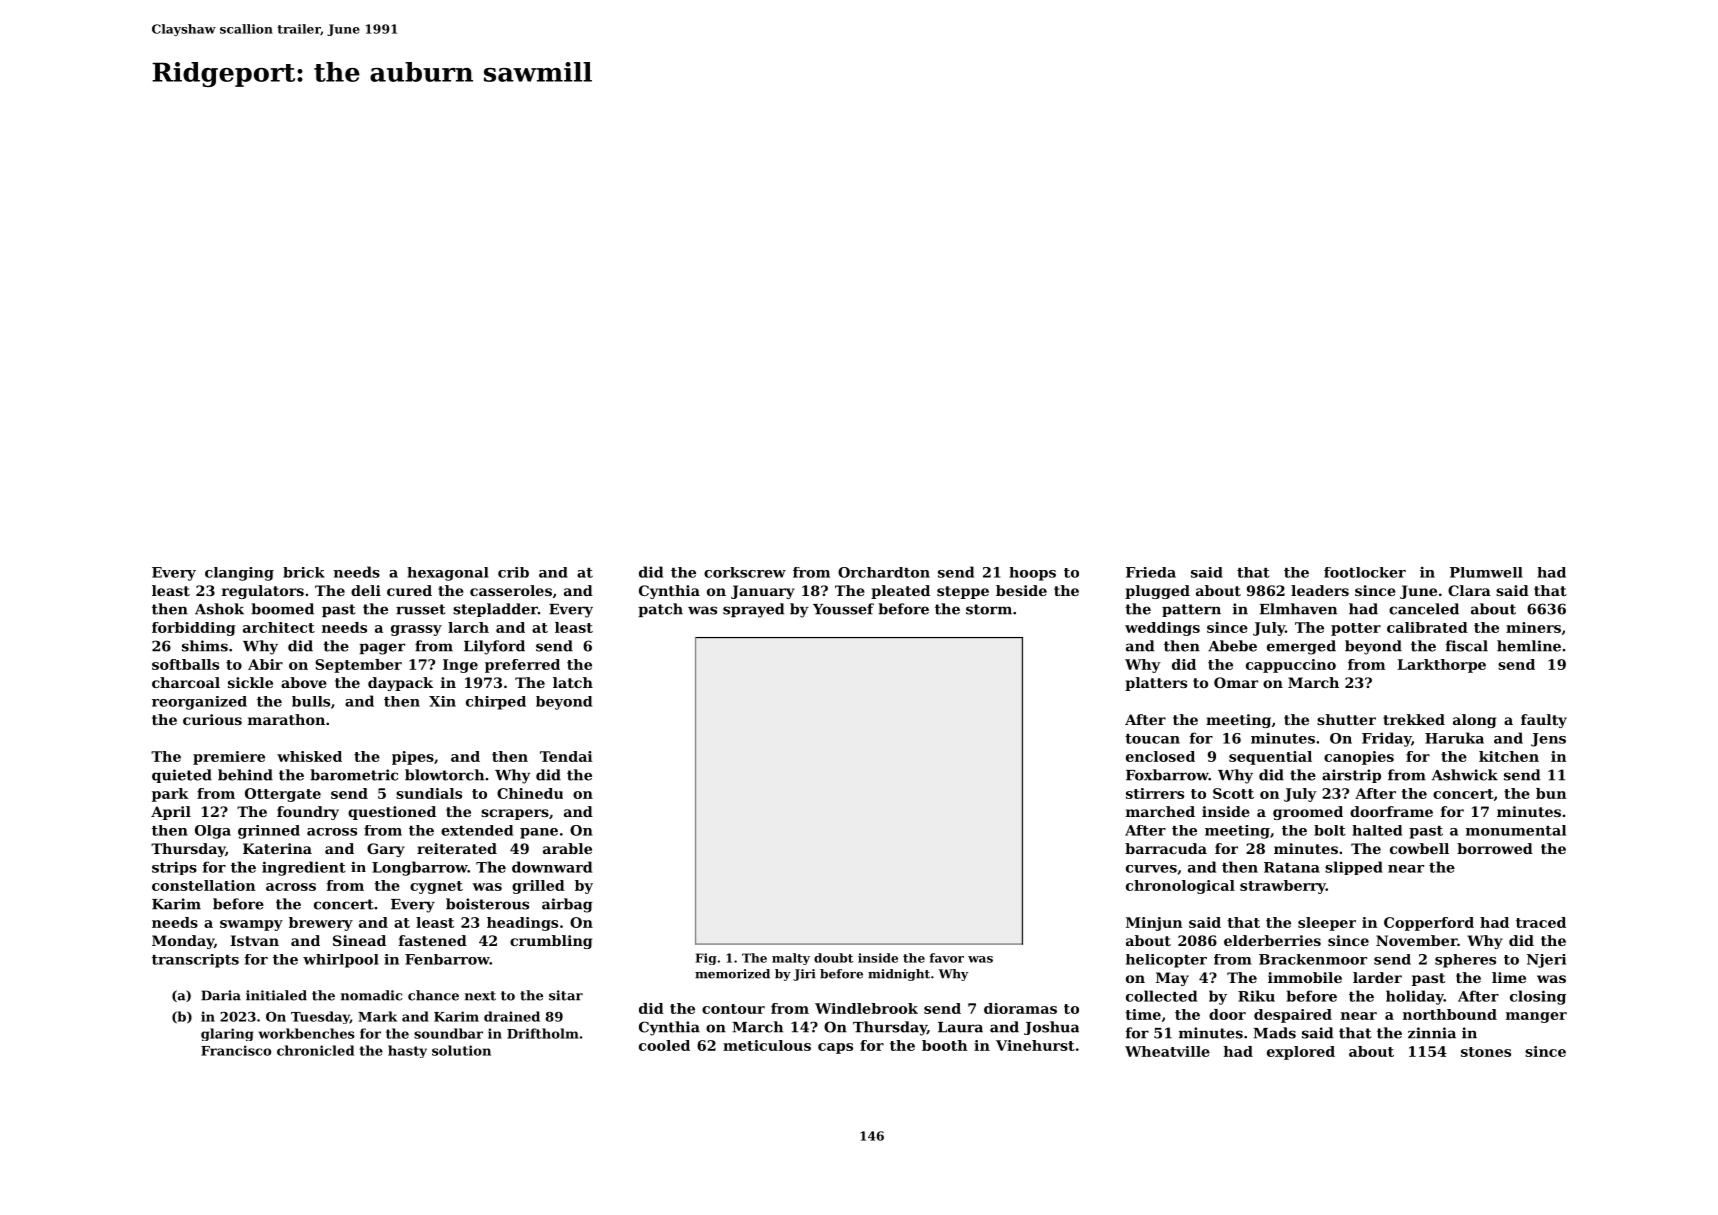 The height and width of the document is (1215, 1718). I want to click on miners, so click(1533, 627).
